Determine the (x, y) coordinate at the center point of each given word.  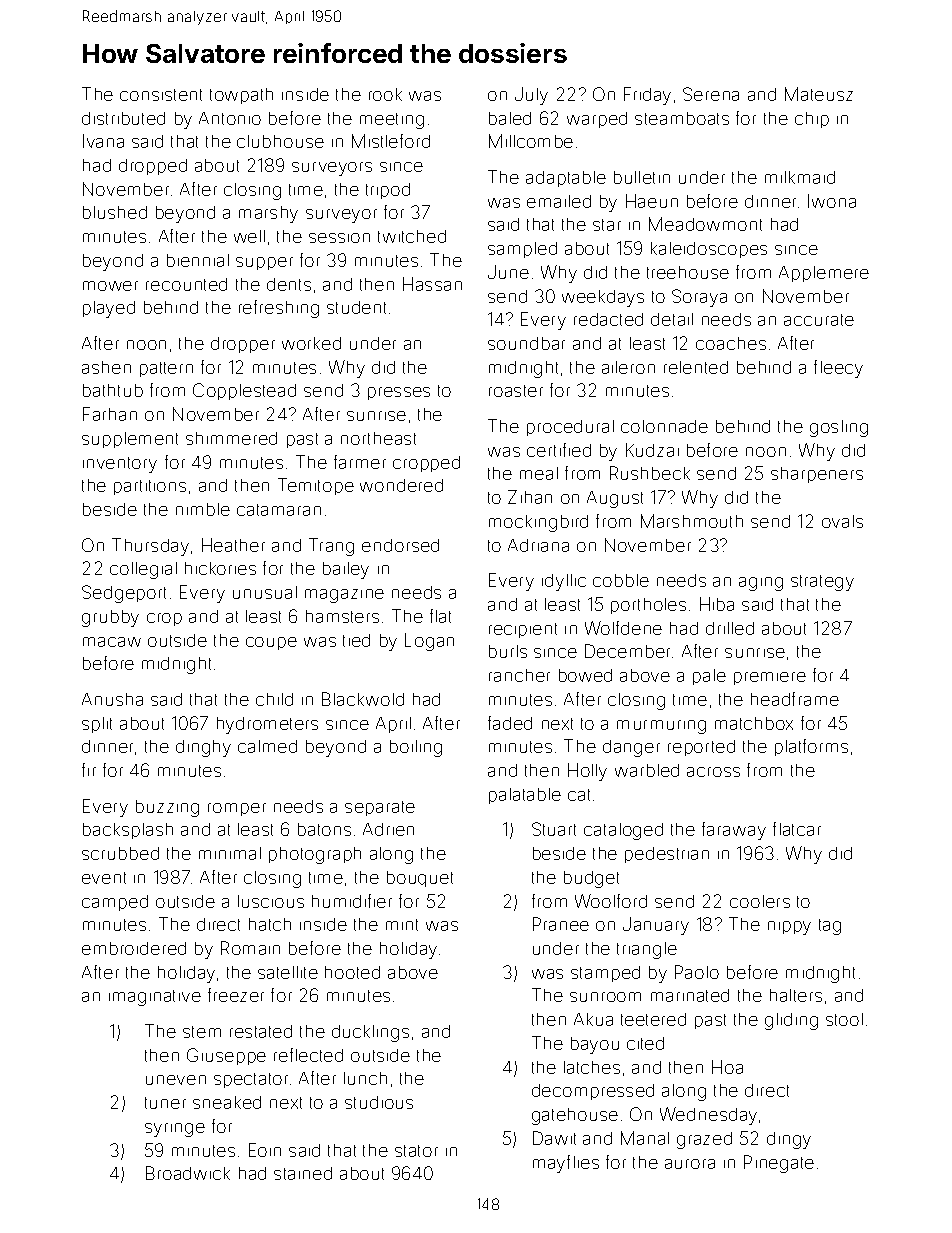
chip (812, 120)
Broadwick (188, 1173)
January (656, 926)
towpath (241, 96)
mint (402, 925)
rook (385, 94)
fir (89, 770)
